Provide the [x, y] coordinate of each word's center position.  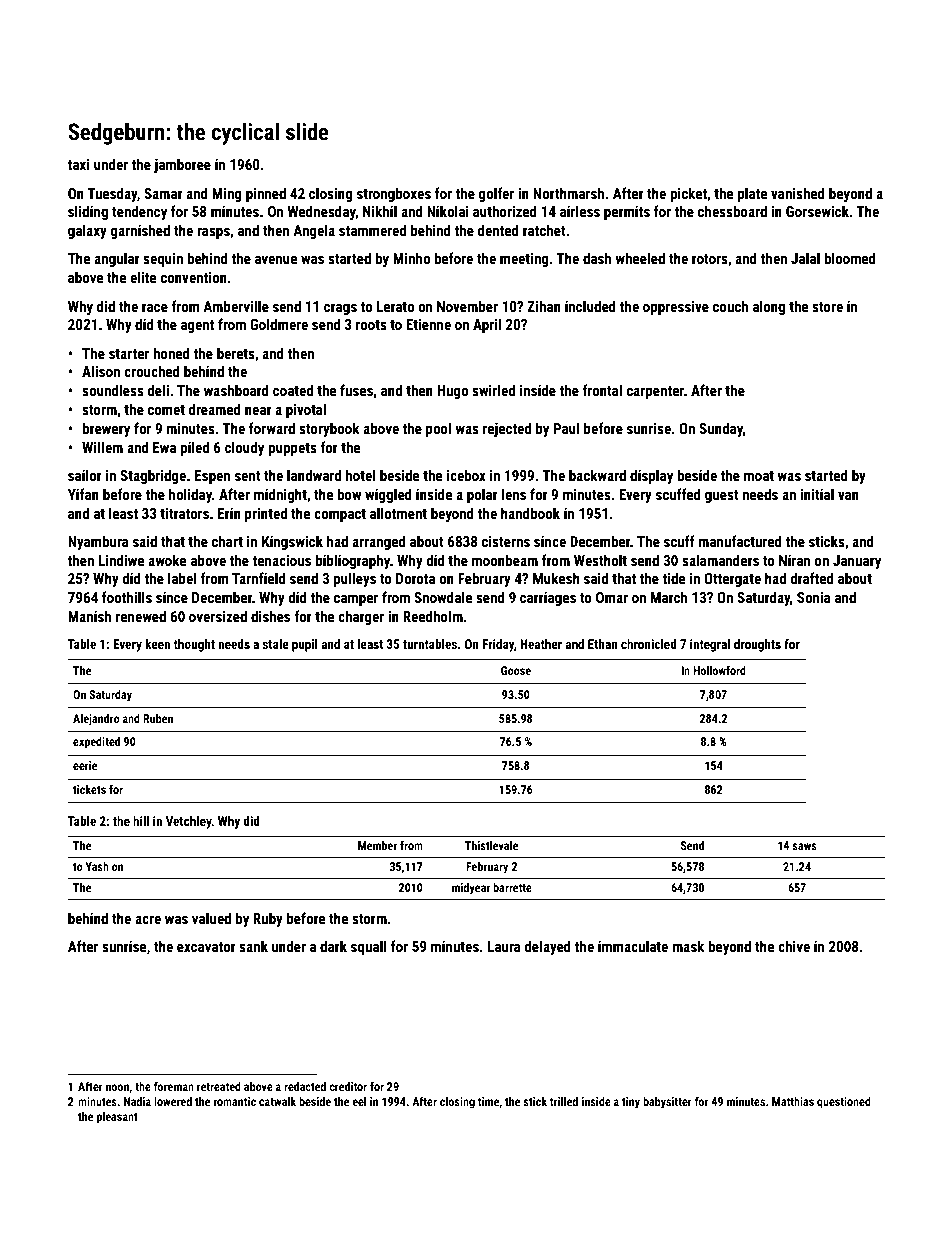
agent [197, 326]
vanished [798, 193]
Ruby [268, 919]
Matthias [793, 1101]
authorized [505, 211]
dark [333, 946]
